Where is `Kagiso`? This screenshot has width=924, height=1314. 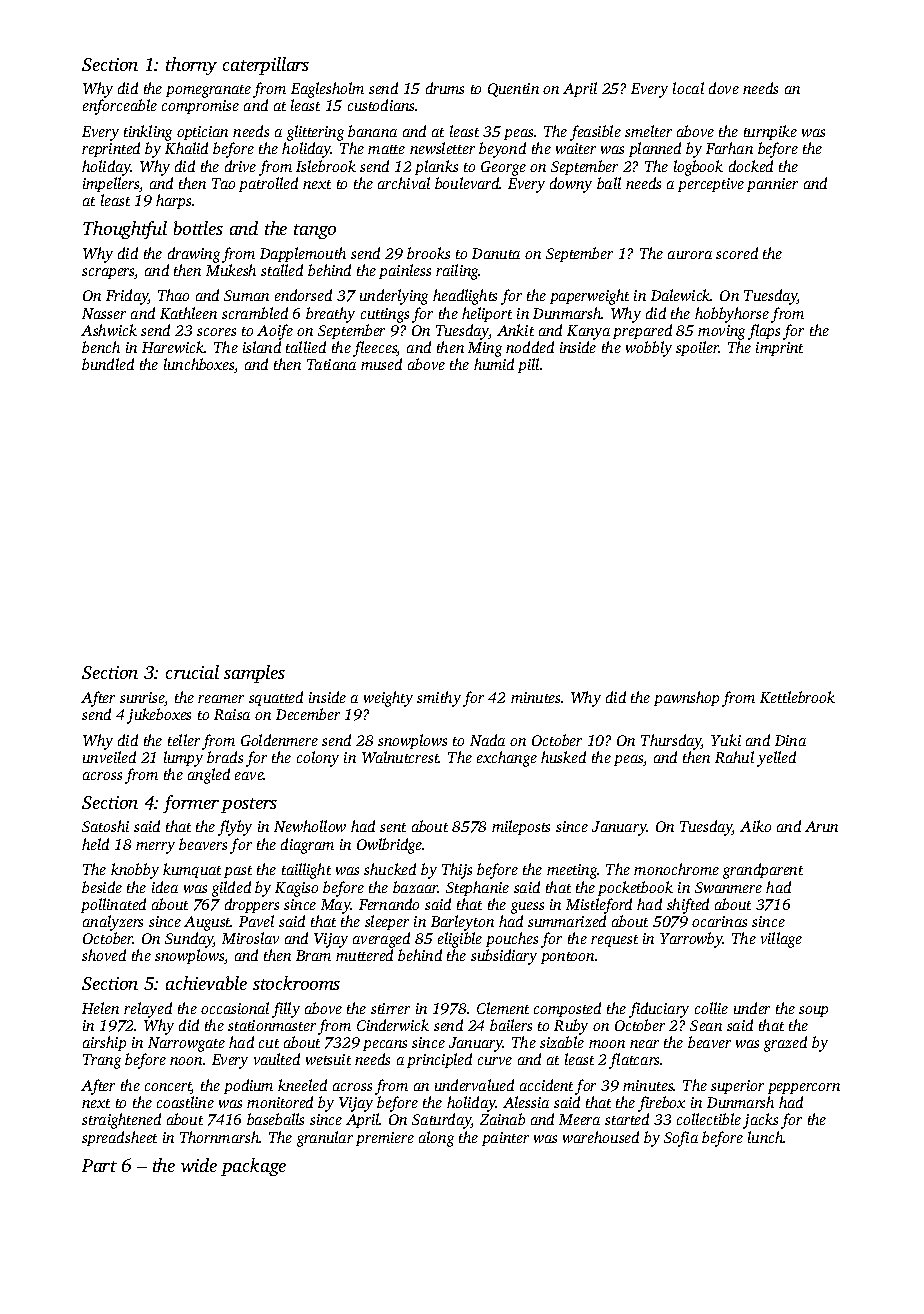 Kagiso is located at coordinates (296, 889).
